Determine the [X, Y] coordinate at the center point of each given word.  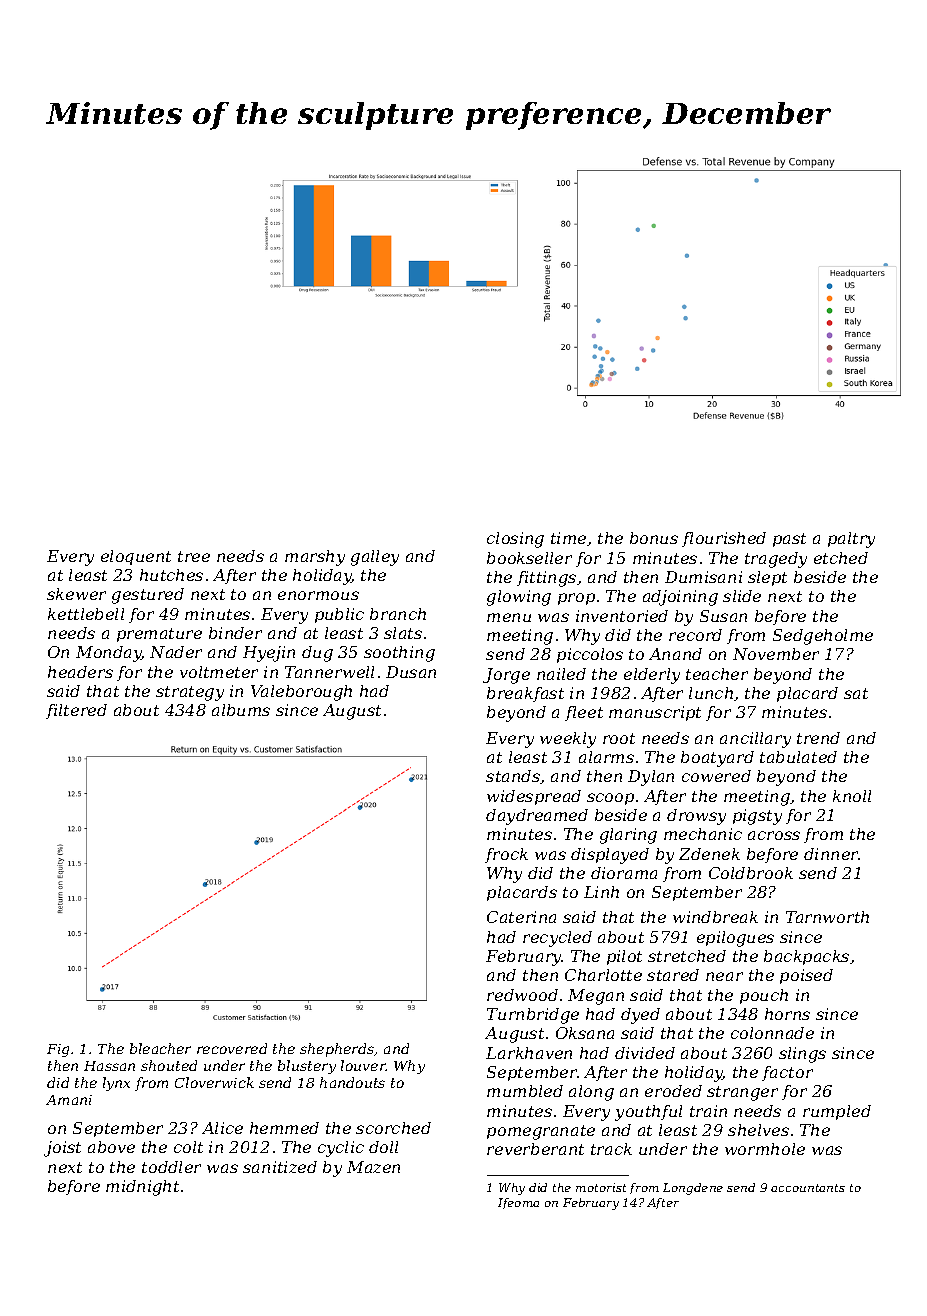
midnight [142, 1188]
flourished [724, 539]
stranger [742, 1093]
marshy [315, 558]
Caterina [521, 917]
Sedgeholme [823, 637]
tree [194, 556]
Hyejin [269, 654]
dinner [831, 854]
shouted [169, 1065]
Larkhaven [529, 1053]
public [339, 615]
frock [506, 855]
